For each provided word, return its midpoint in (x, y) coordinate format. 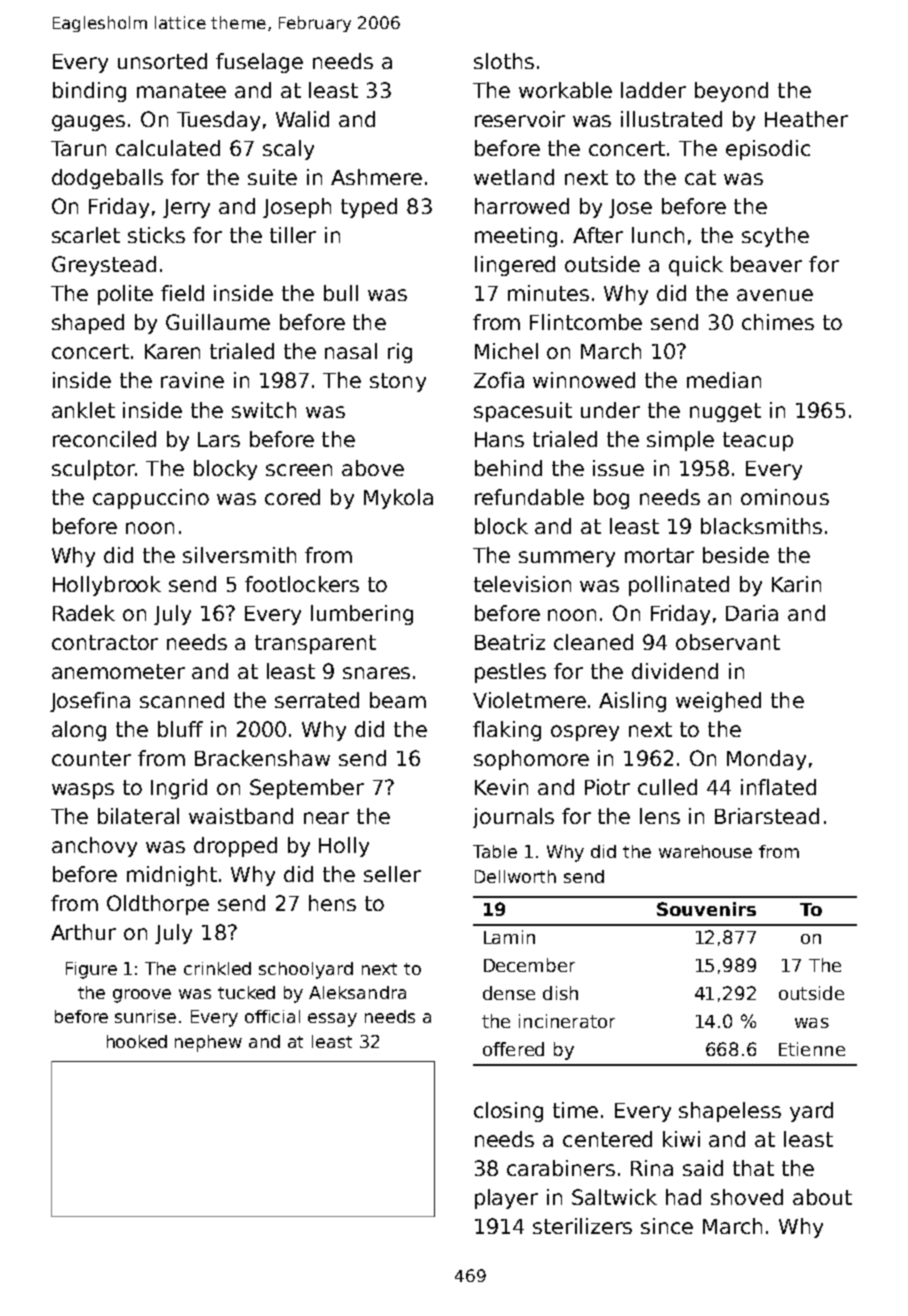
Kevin (501, 787)
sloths (504, 61)
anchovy (94, 847)
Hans (499, 439)
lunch (658, 235)
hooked (137, 1041)
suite (272, 177)
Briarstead (767, 816)
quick (696, 266)
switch (264, 410)
